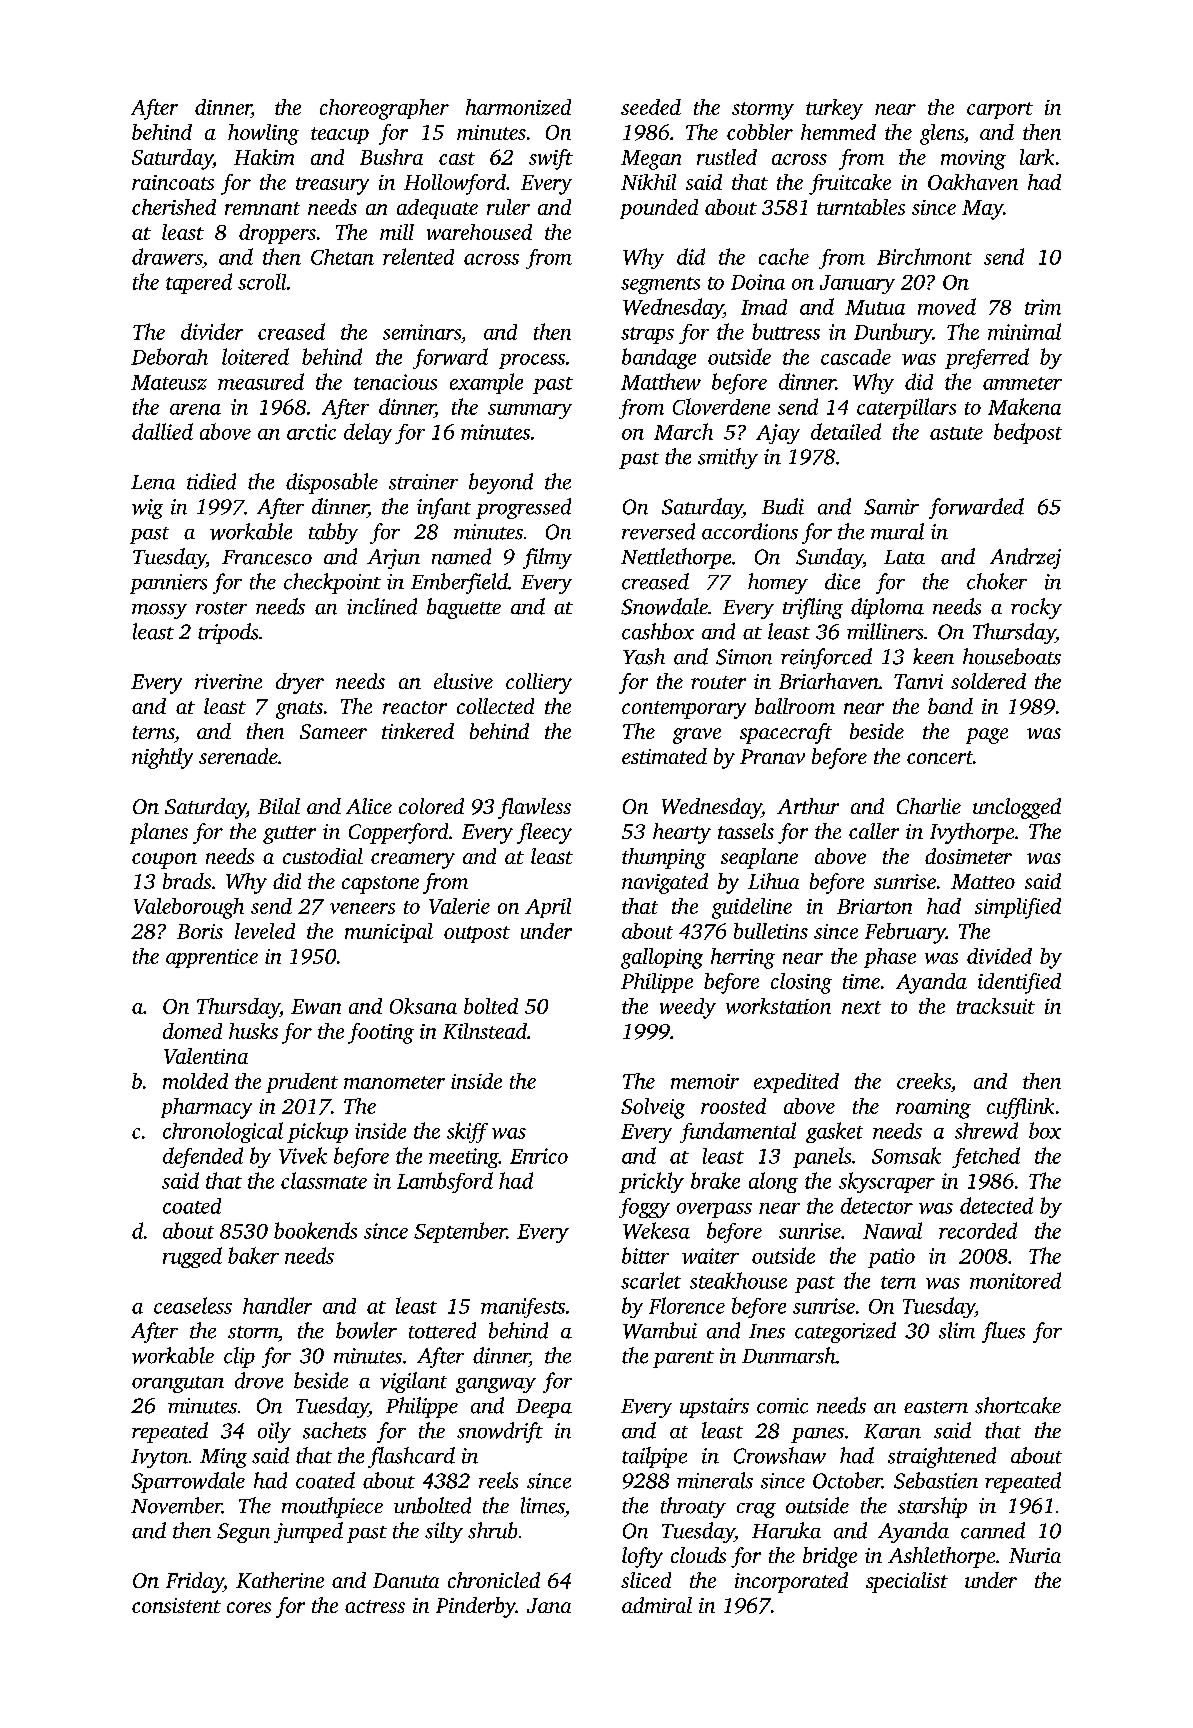 The image size is (1193, 1728). I want to click on harmonized, so click(518, 107).
